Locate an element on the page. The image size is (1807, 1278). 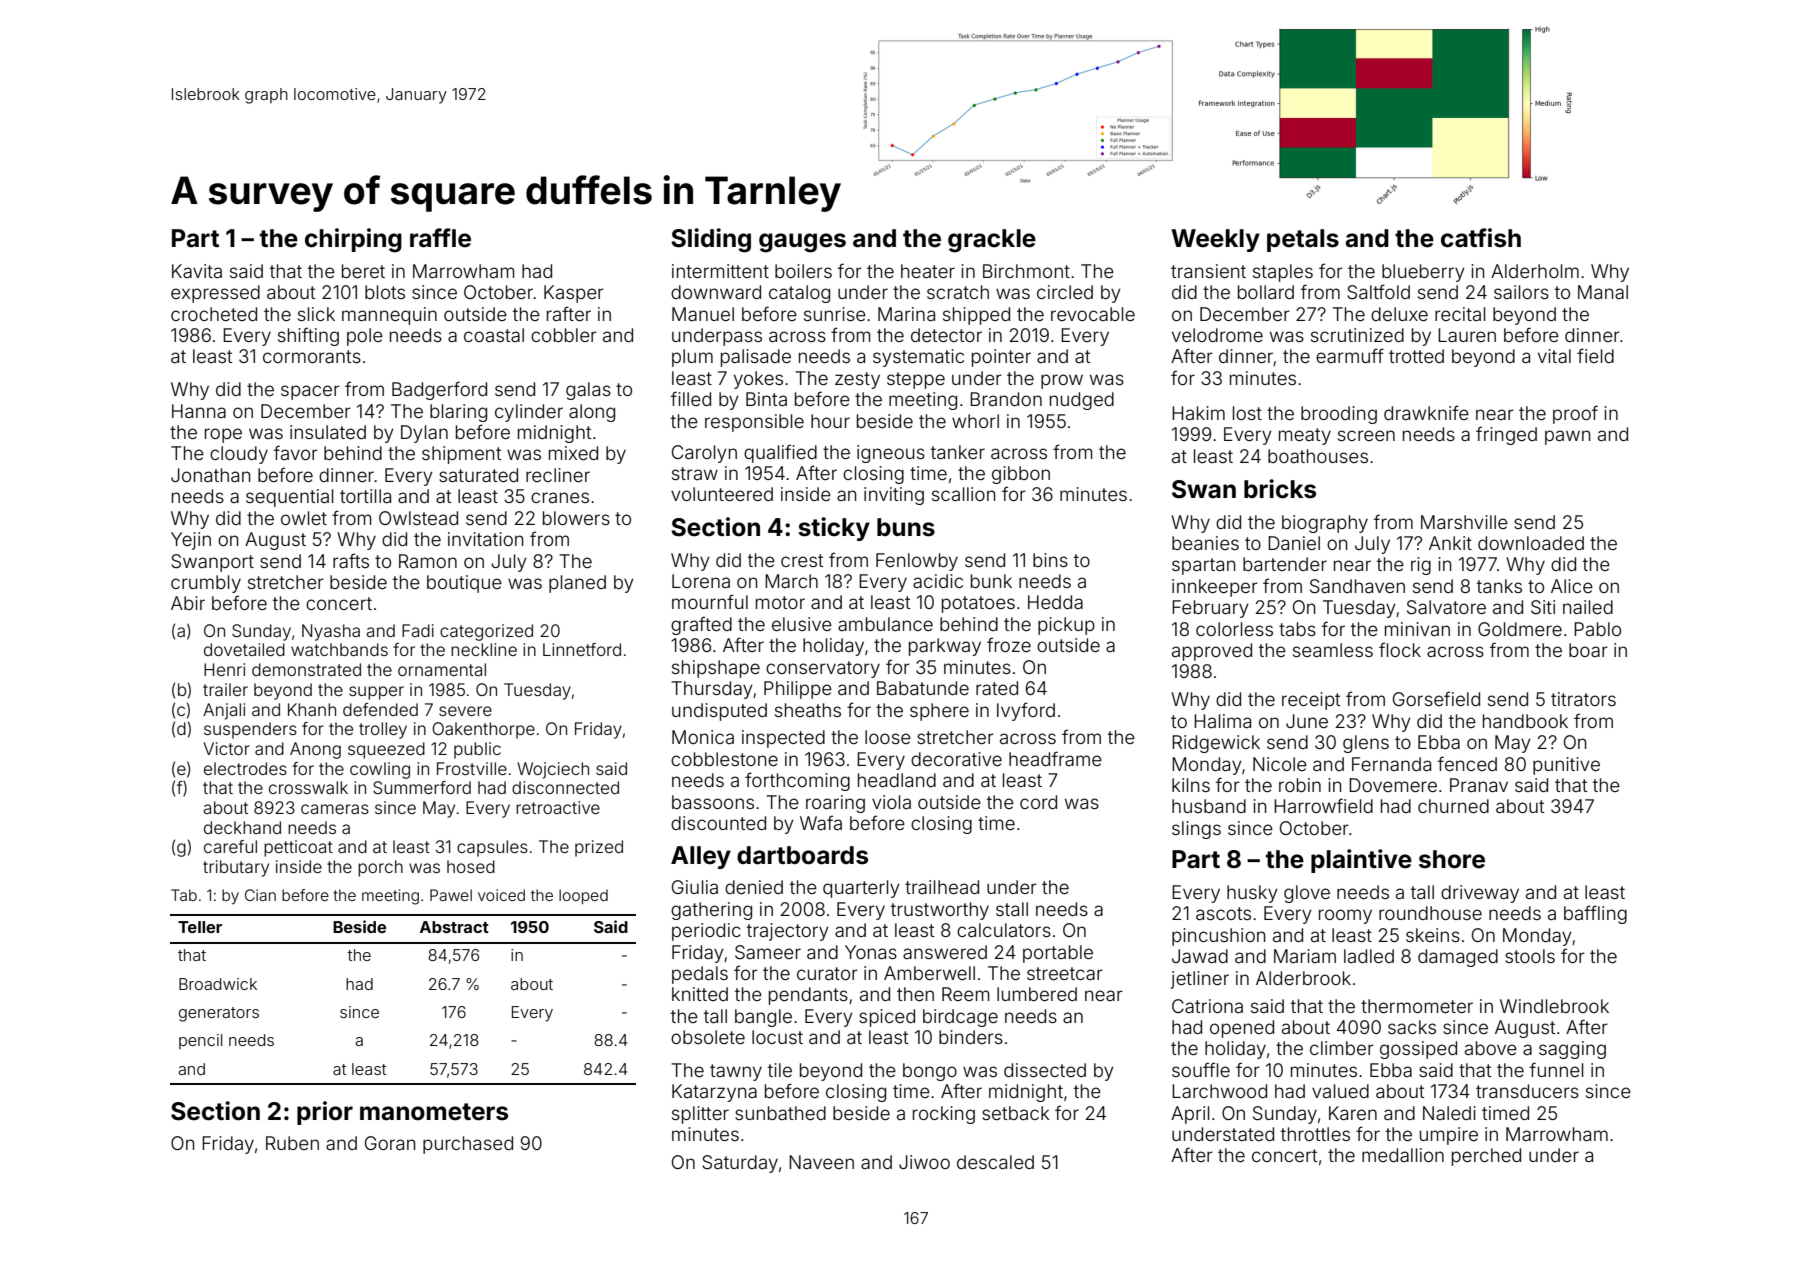
Ruben is located at coordinates (292, 1143).
